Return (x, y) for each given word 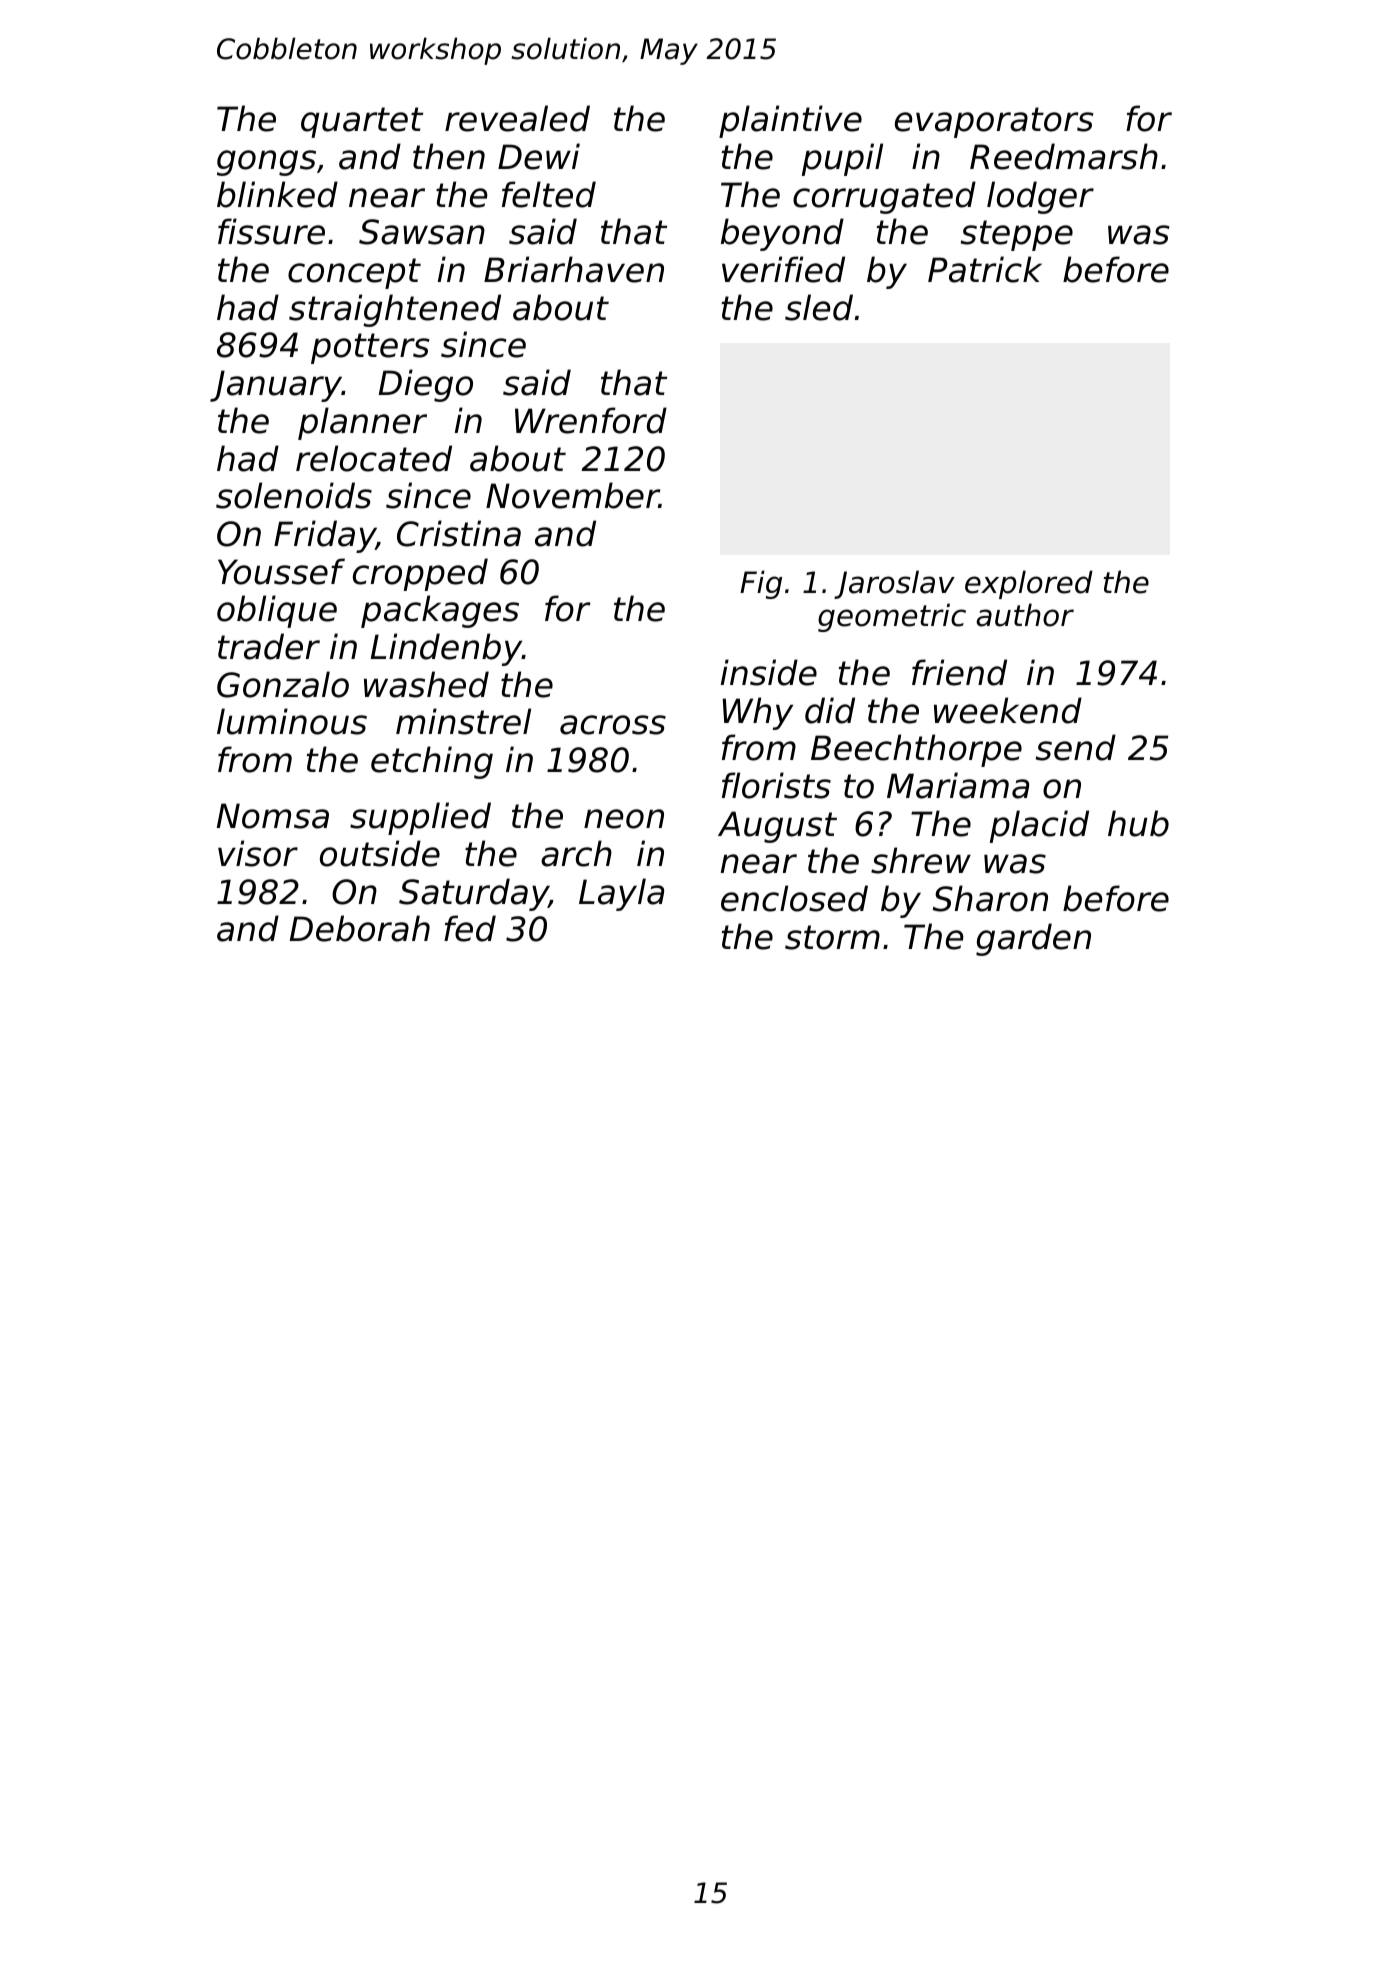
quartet (362, 122)
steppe (1017, 235)
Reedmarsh (1064, 156)
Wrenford (591, 420)
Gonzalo (283, 684)
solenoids (294, 495)
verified (783, 269)
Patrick (985, 269)
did (830, 710)
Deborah (360, 928)
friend (959, 672)
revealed (517, 118)
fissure (271, 231)
